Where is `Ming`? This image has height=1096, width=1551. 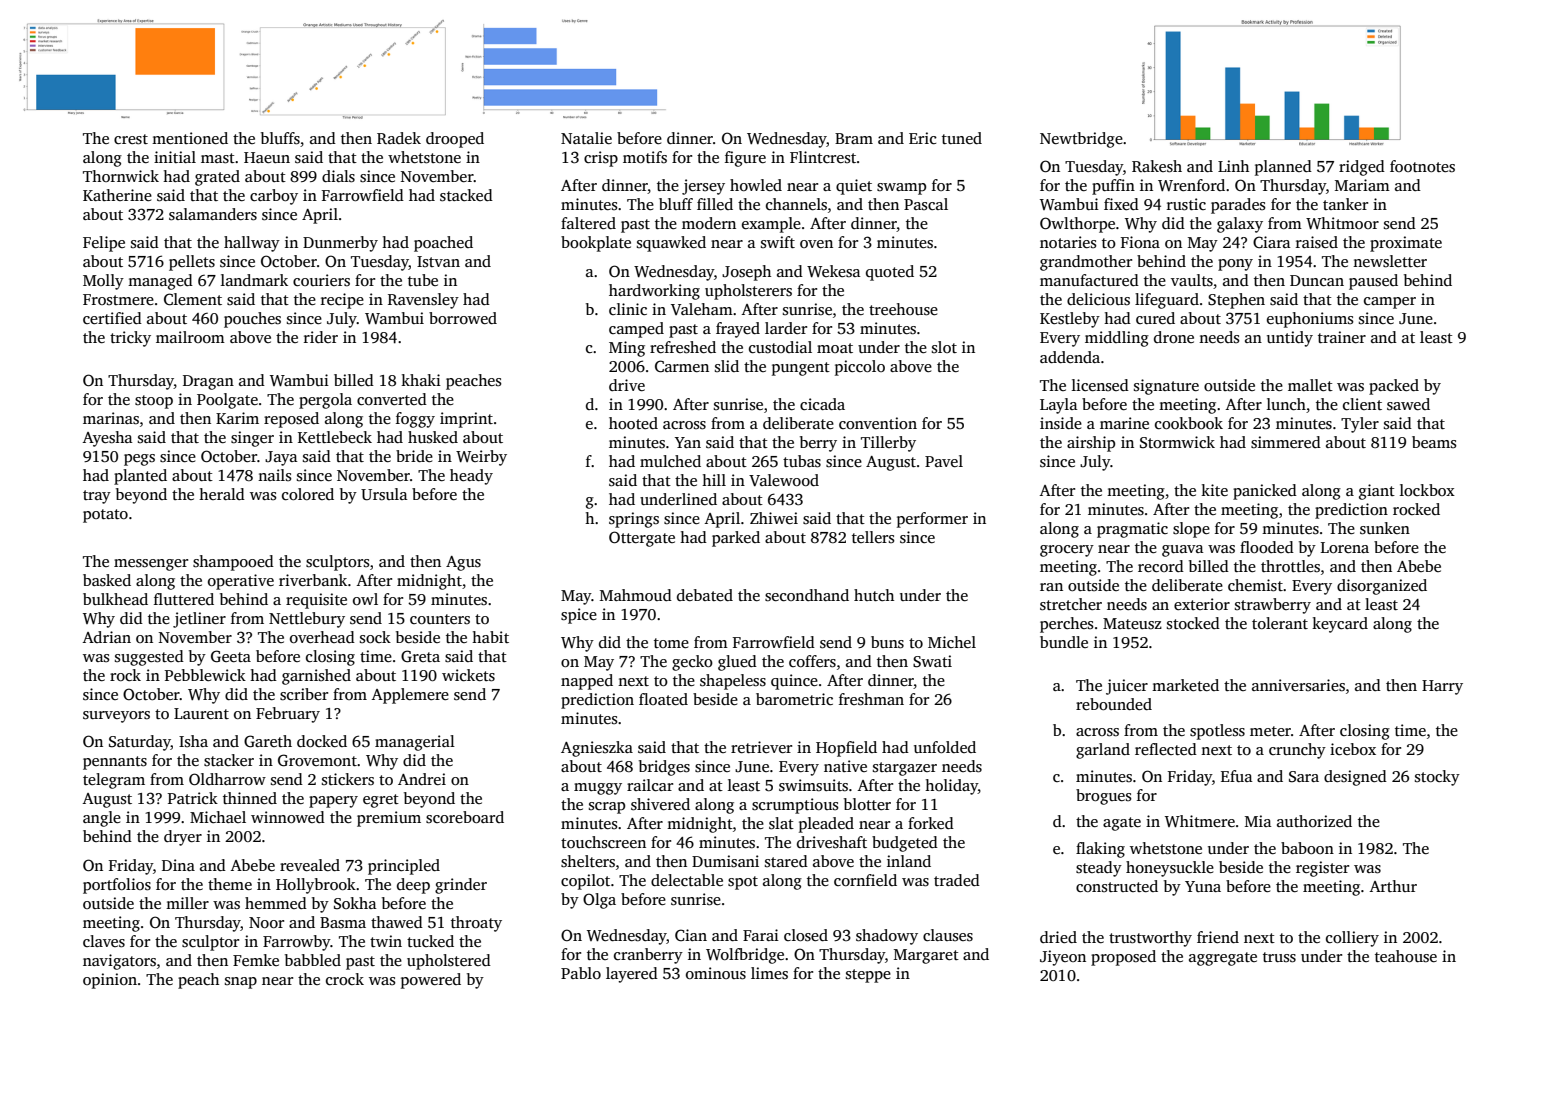
Ming is located at coordinates (627, 349).
